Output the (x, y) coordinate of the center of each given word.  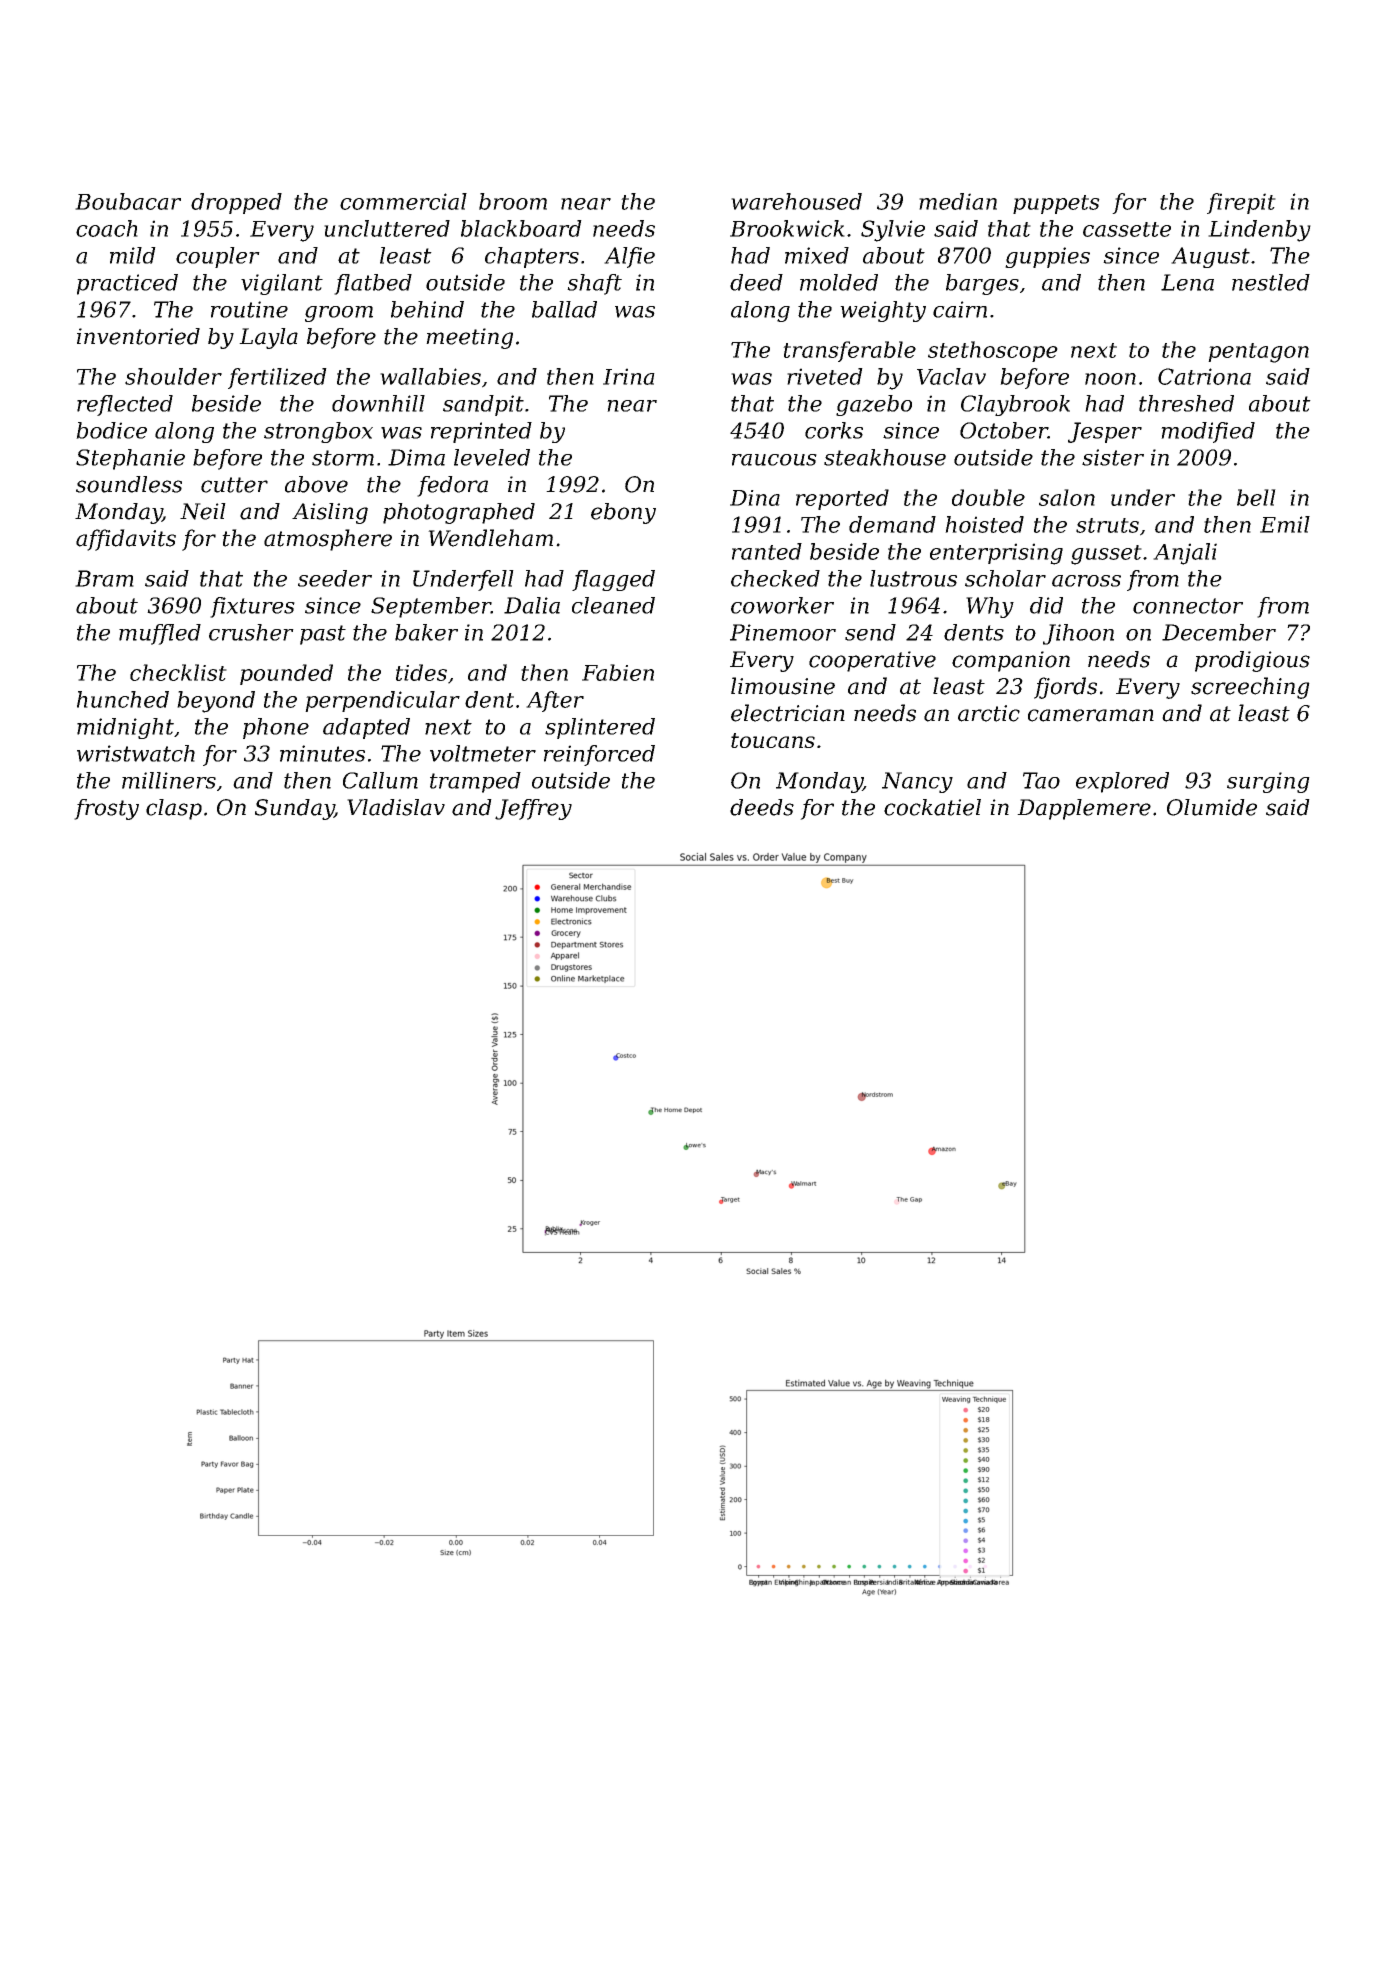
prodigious (1252, 661)
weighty (883, 311)
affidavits (126, 540)
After (555, 701)
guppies (1047, 257)
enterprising (996, 554)
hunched (123, 699)
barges (982, 284)
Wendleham (490, 538)
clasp (174, 809)
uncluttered (387, 228)
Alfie (629, 257)
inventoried (138, 336)
